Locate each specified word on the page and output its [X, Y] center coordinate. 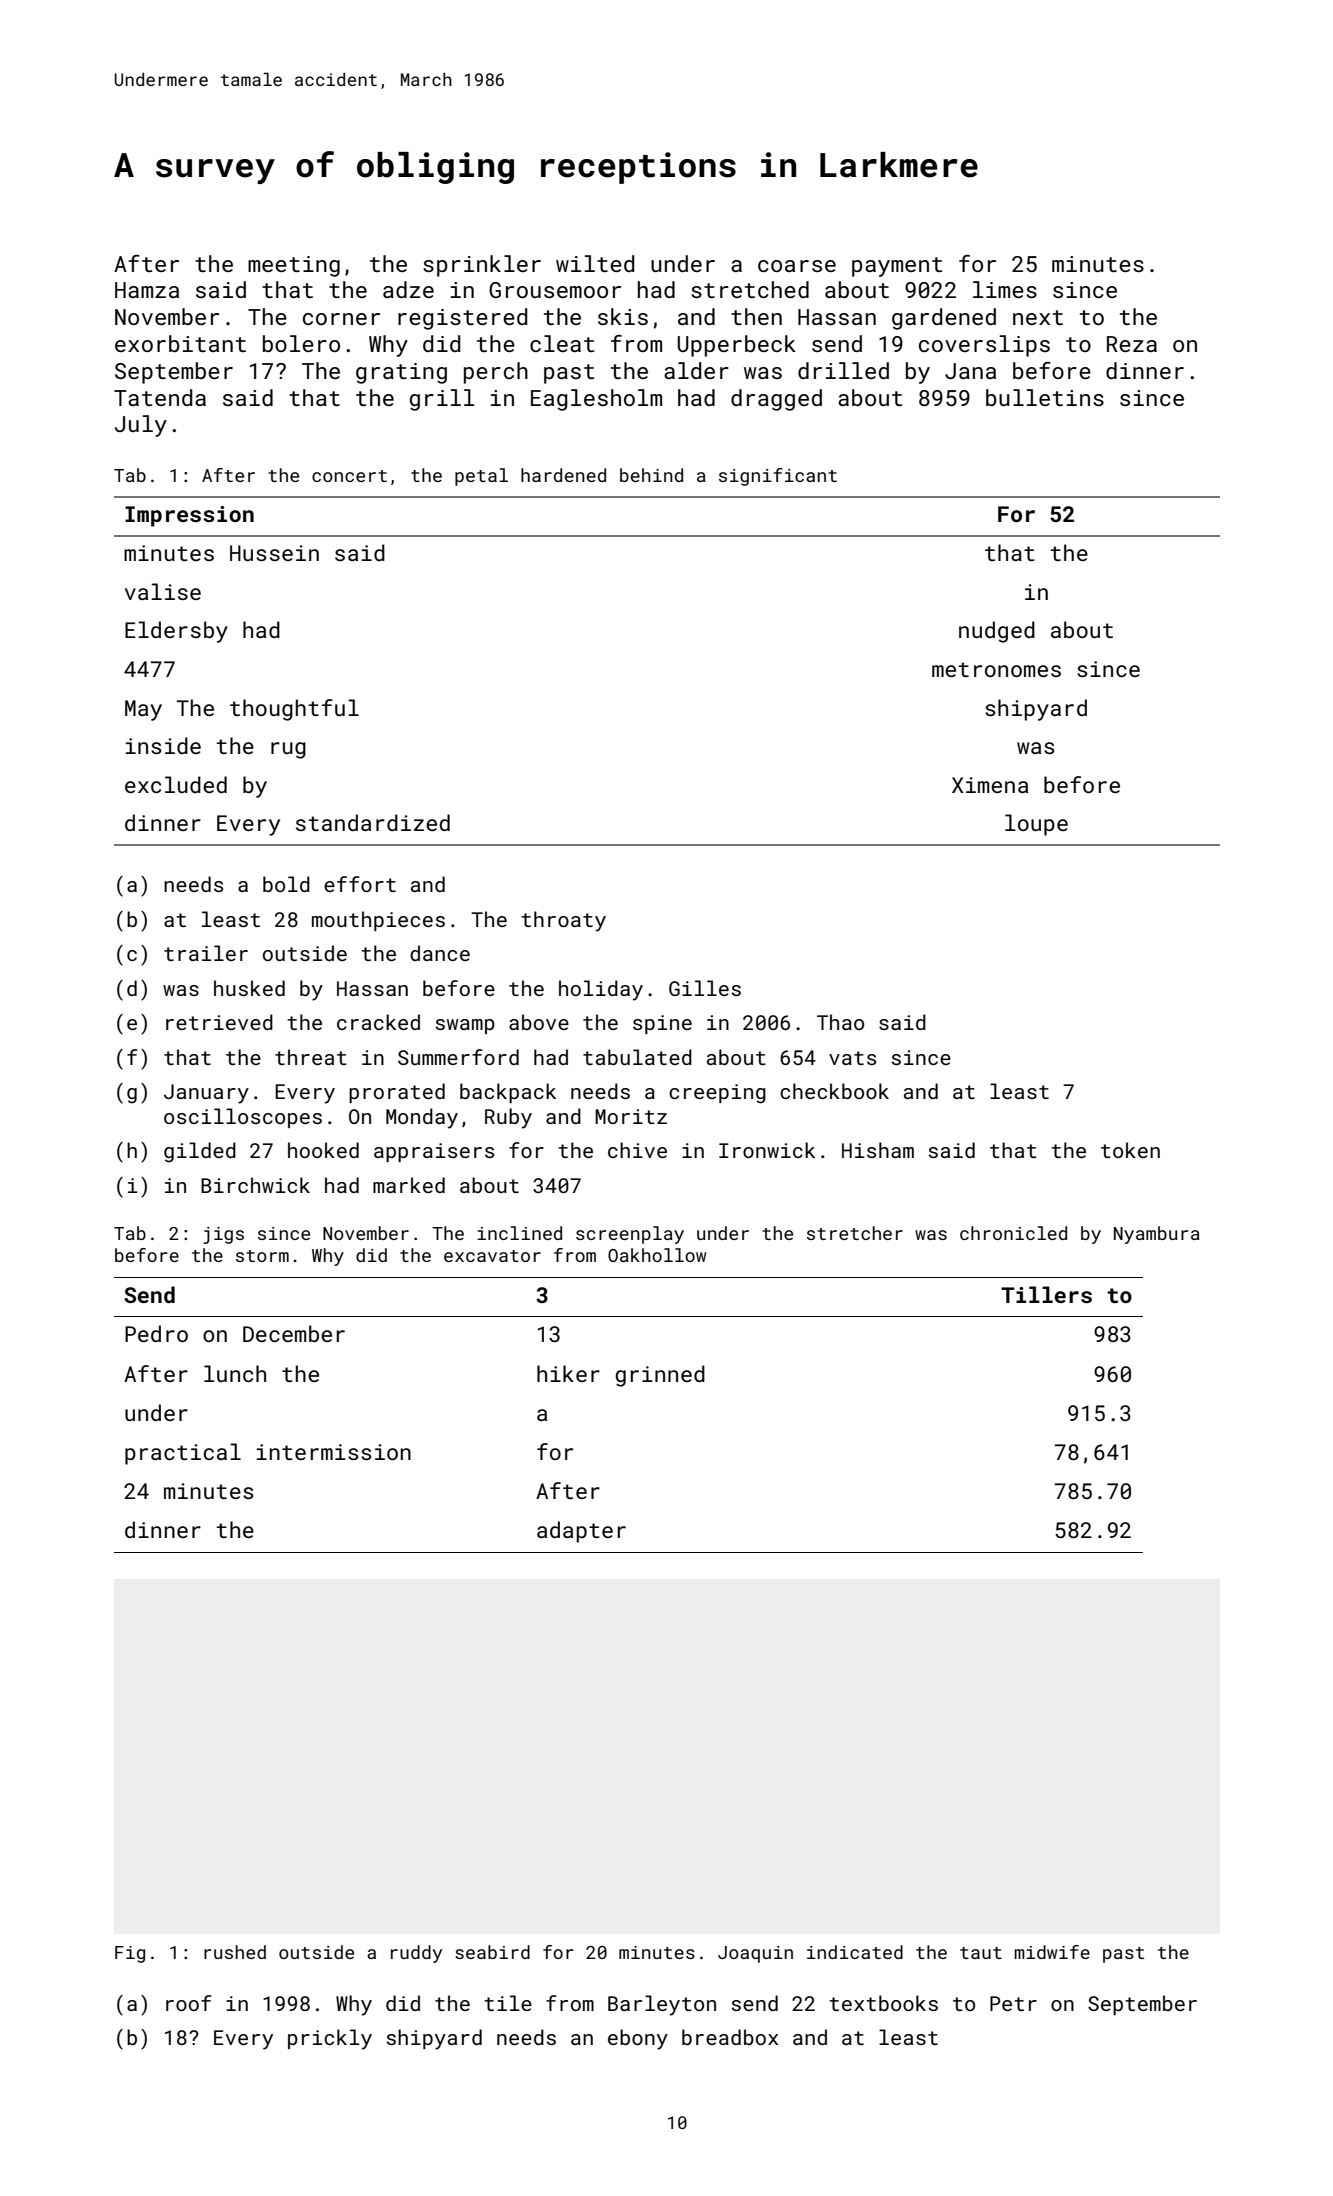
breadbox [730, 2037]
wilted [595, 263]
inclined [519, 1233]
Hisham [878, 1150]
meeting [294, 266]
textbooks [883, 2003]
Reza [1132, 344]
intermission [333, 1452]
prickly [330, 2039]
